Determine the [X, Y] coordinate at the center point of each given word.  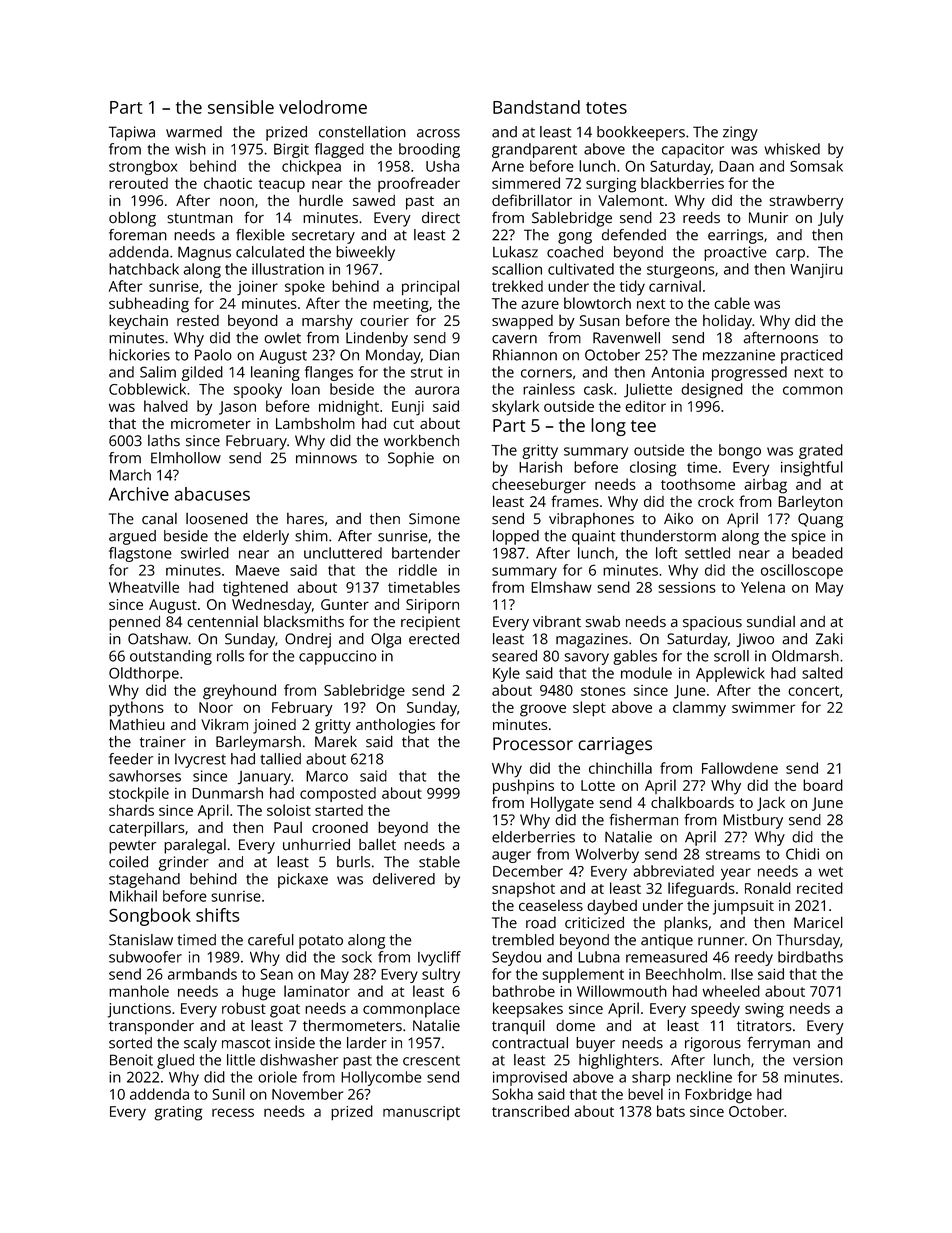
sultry [441, 975]
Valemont [631, 200]
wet [831, 872]
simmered [526, 183]
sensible [241, 107]
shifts [217, 915]
